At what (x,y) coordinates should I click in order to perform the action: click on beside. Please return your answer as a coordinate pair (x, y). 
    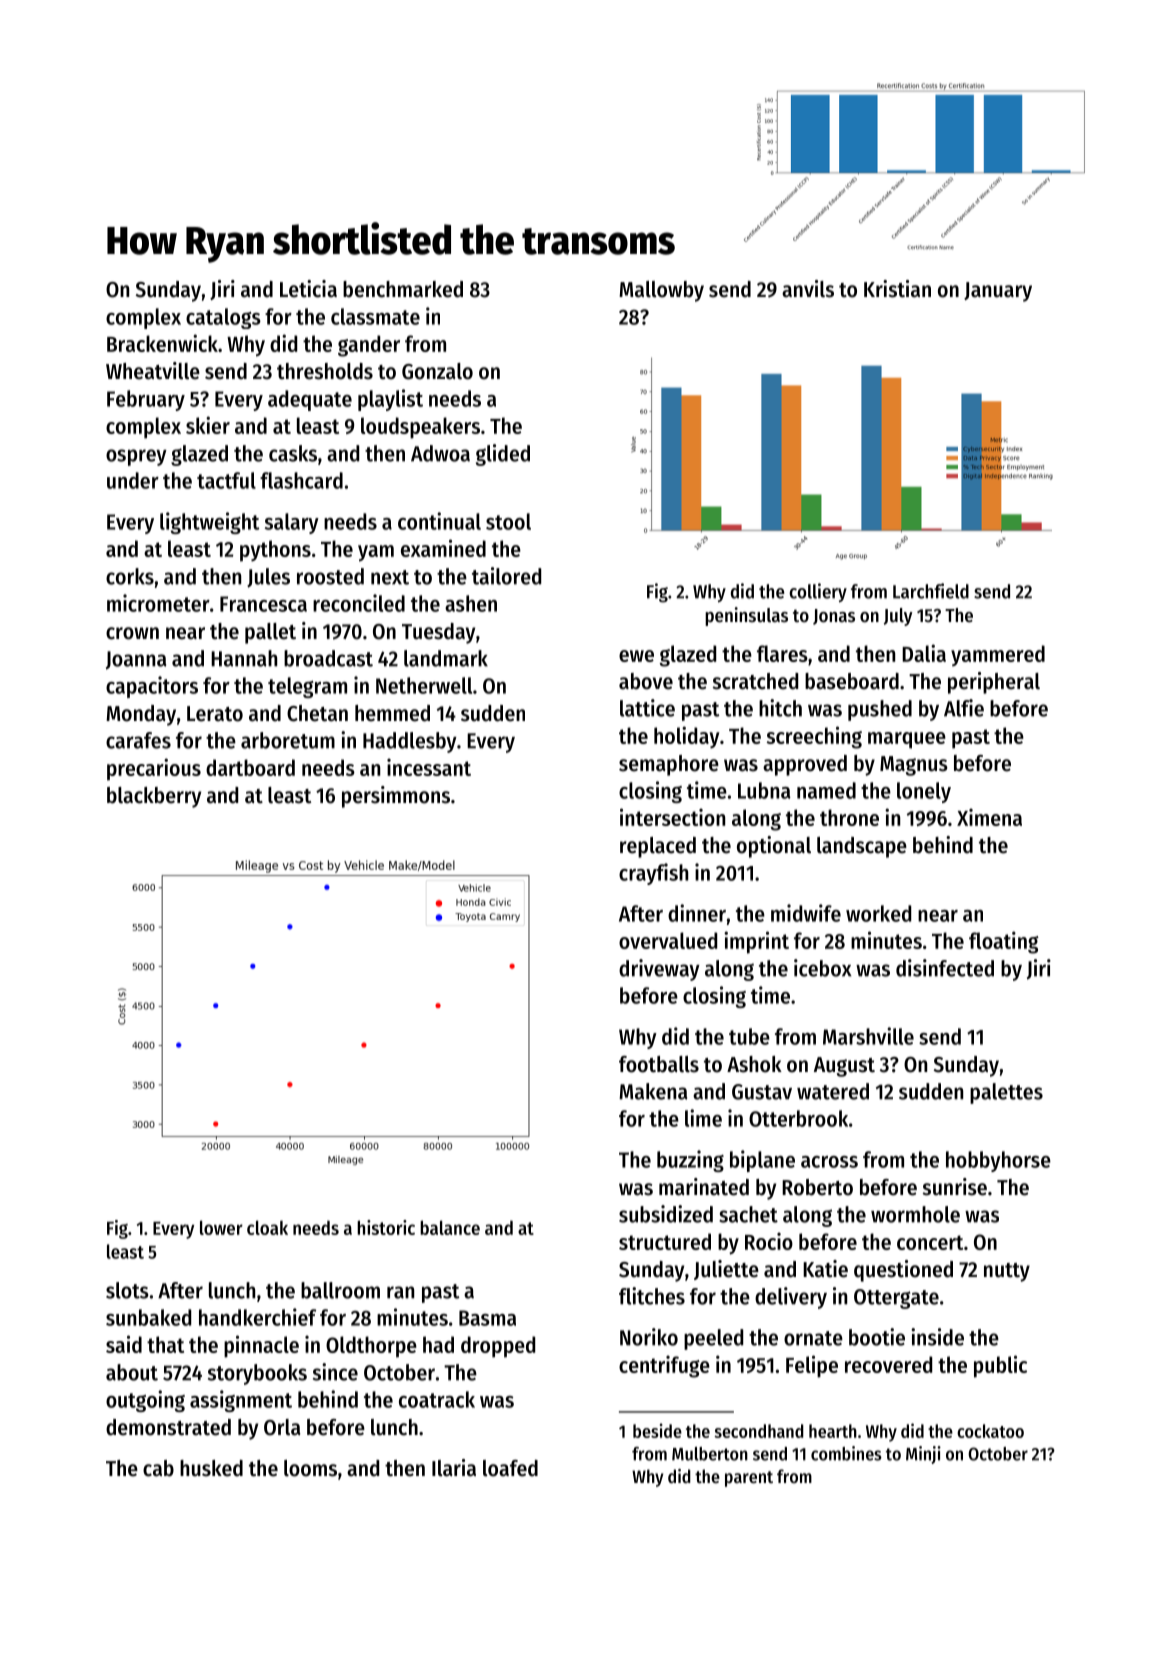
    Looking at the image, I should click on (657, 1430).
